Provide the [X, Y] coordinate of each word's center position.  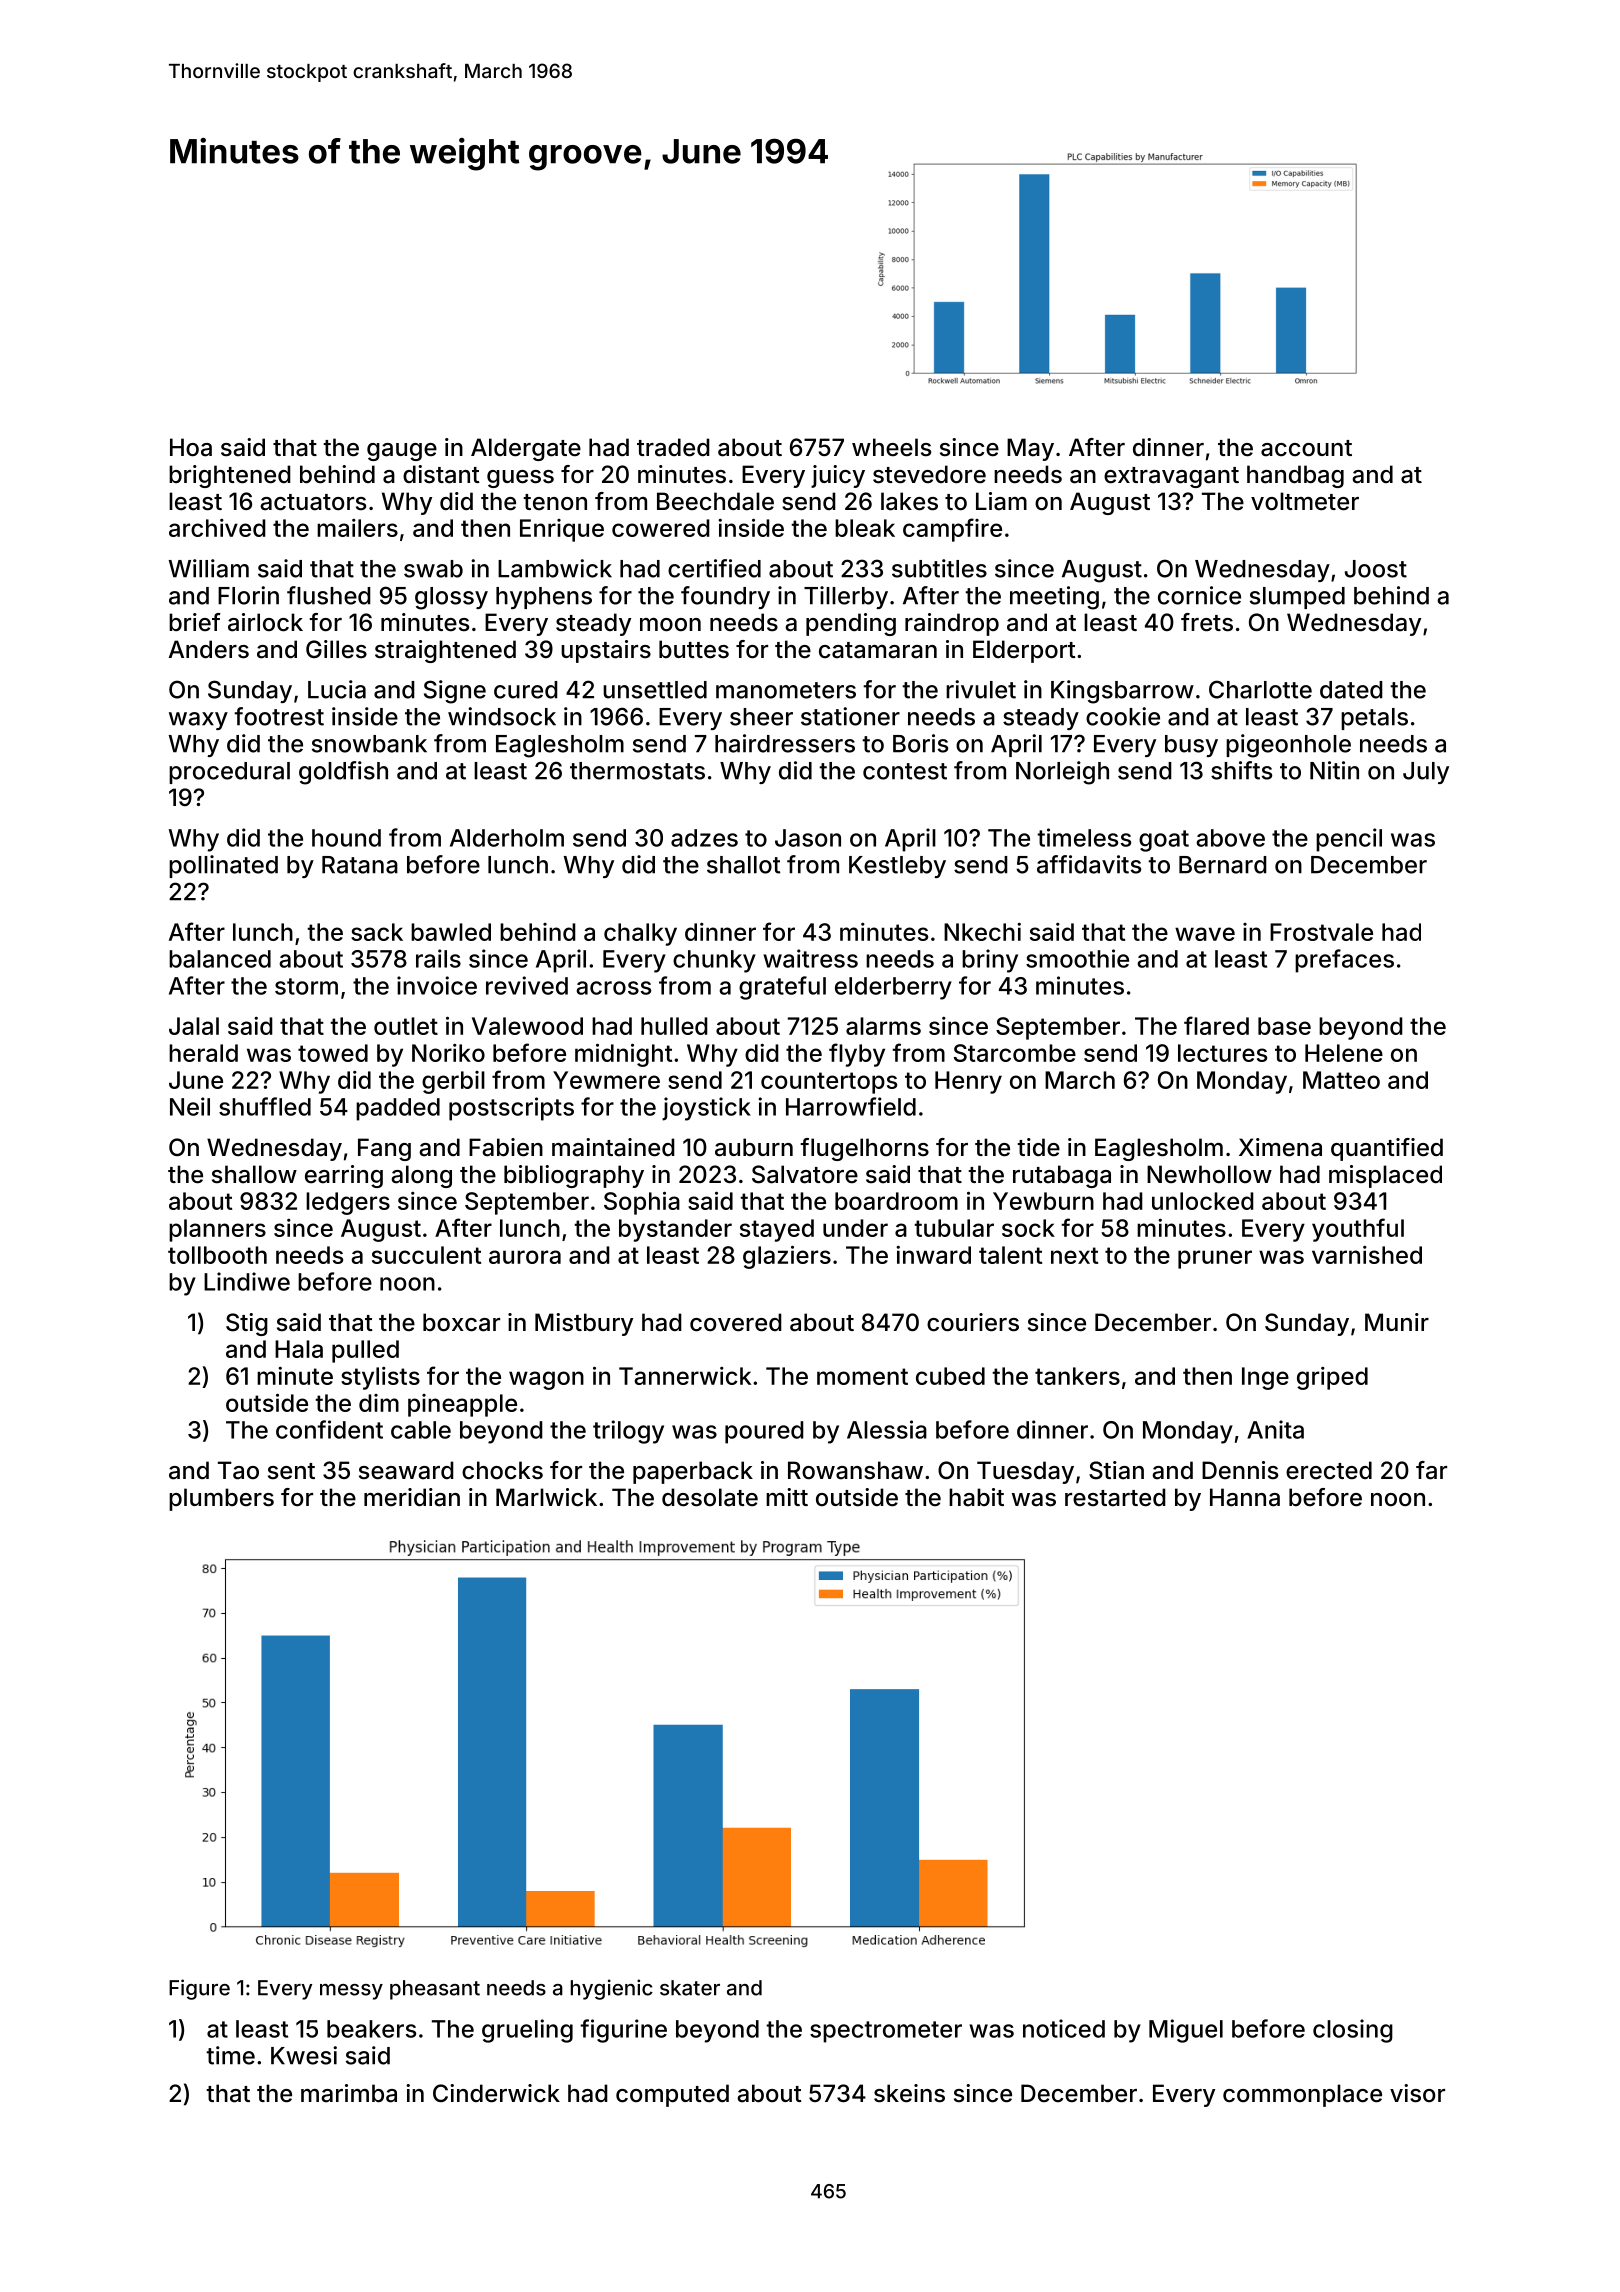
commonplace [1302, 2095]
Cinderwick [496, 2093]
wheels [891, 447]
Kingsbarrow [1122, 692]
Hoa [191, 447]
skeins [909, 2093]
